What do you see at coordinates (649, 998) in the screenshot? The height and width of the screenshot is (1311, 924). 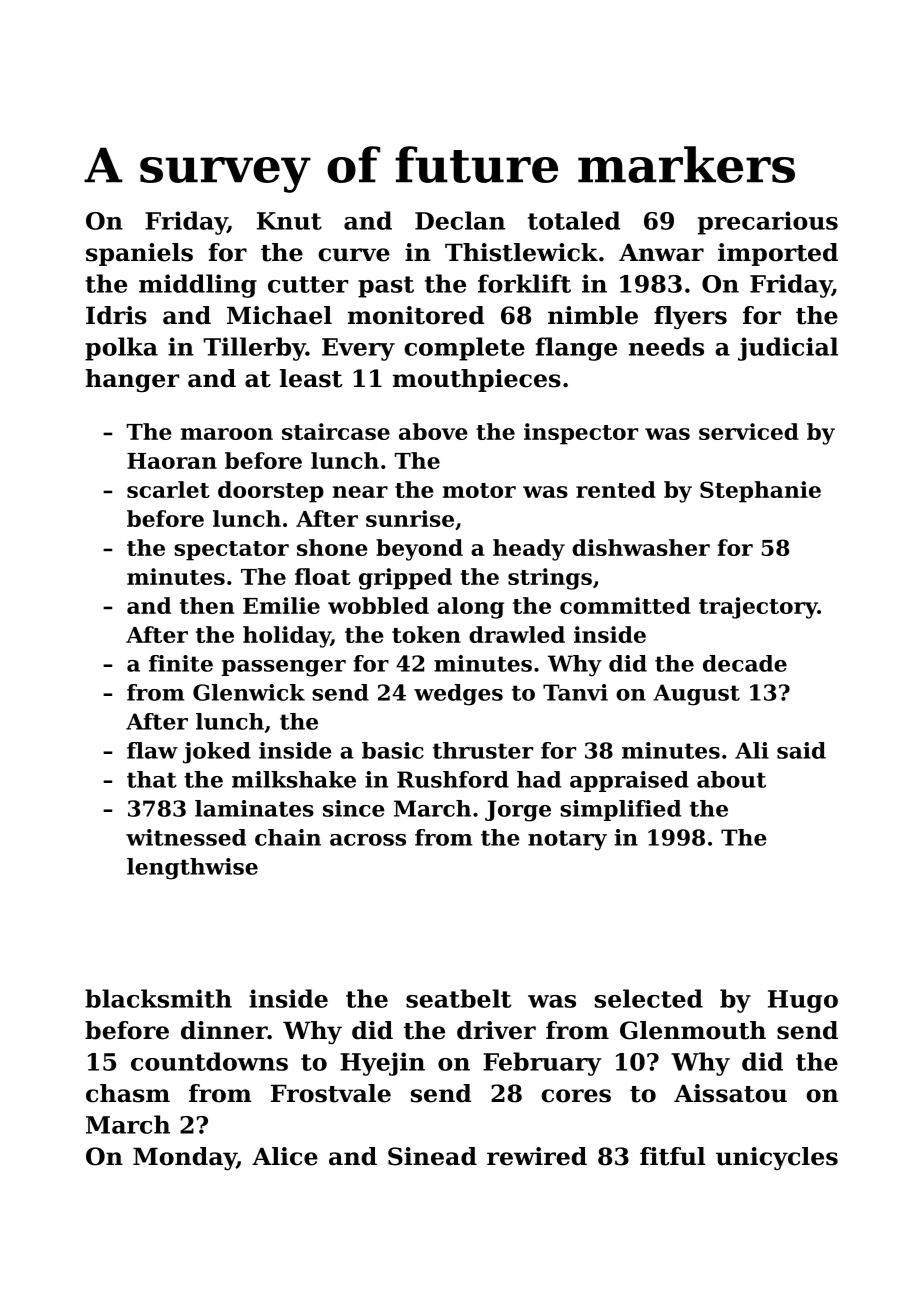 I see `selected` at bounding box center [649, 998].
